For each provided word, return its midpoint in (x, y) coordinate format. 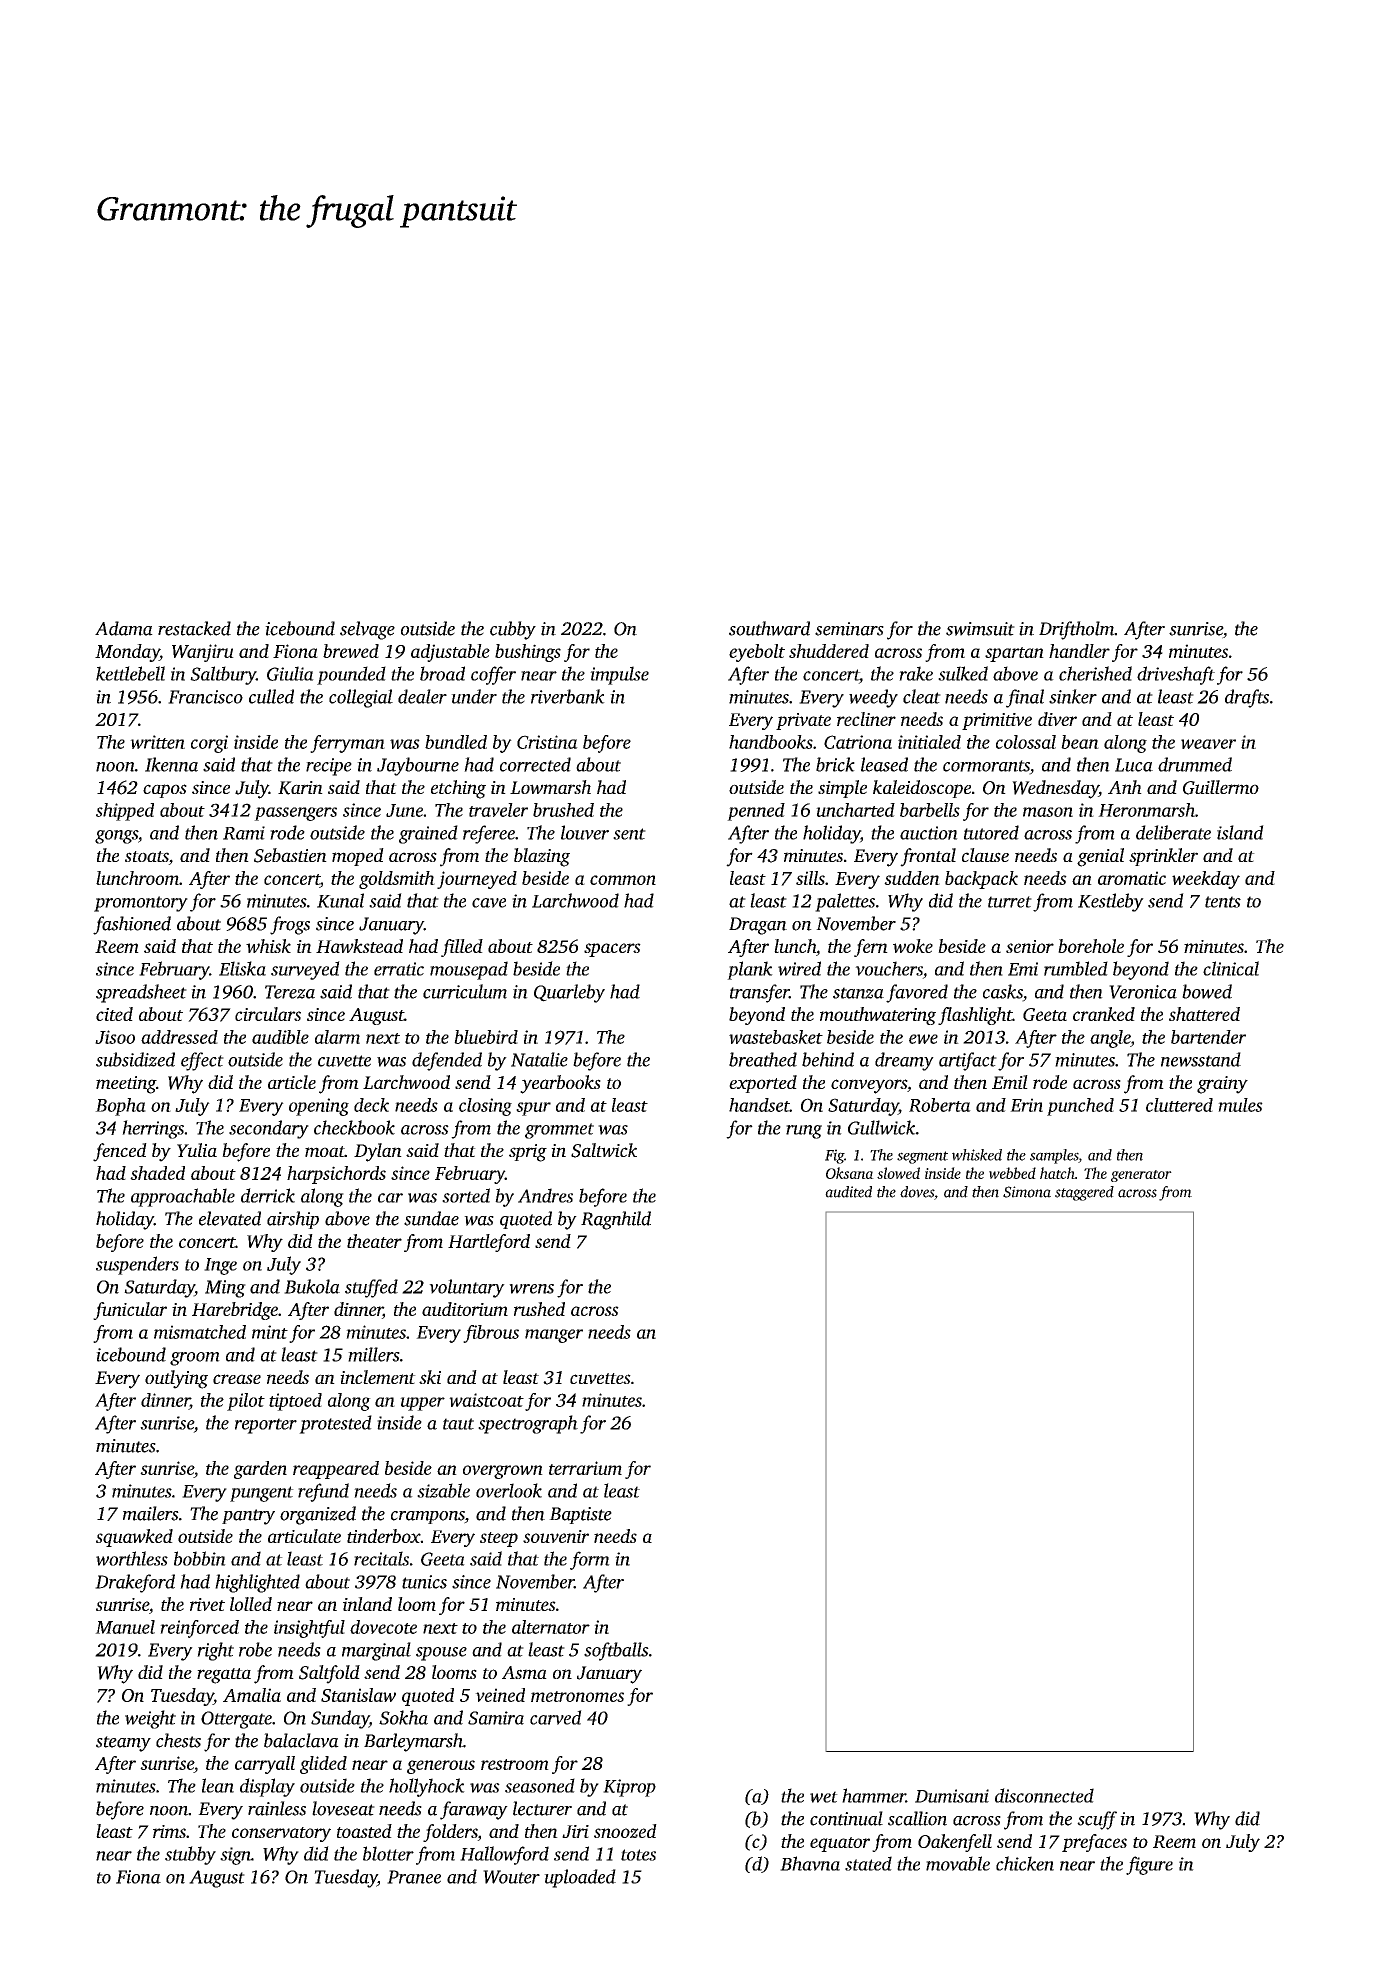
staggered (1084, 1193)
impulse (619, 675)
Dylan (378, 1152)
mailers (151, 1513)
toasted (364, 1831)
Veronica (1143, 992)
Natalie (539, 1059)
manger (554, 1336)
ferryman (347, 744)
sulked (963, 673)
